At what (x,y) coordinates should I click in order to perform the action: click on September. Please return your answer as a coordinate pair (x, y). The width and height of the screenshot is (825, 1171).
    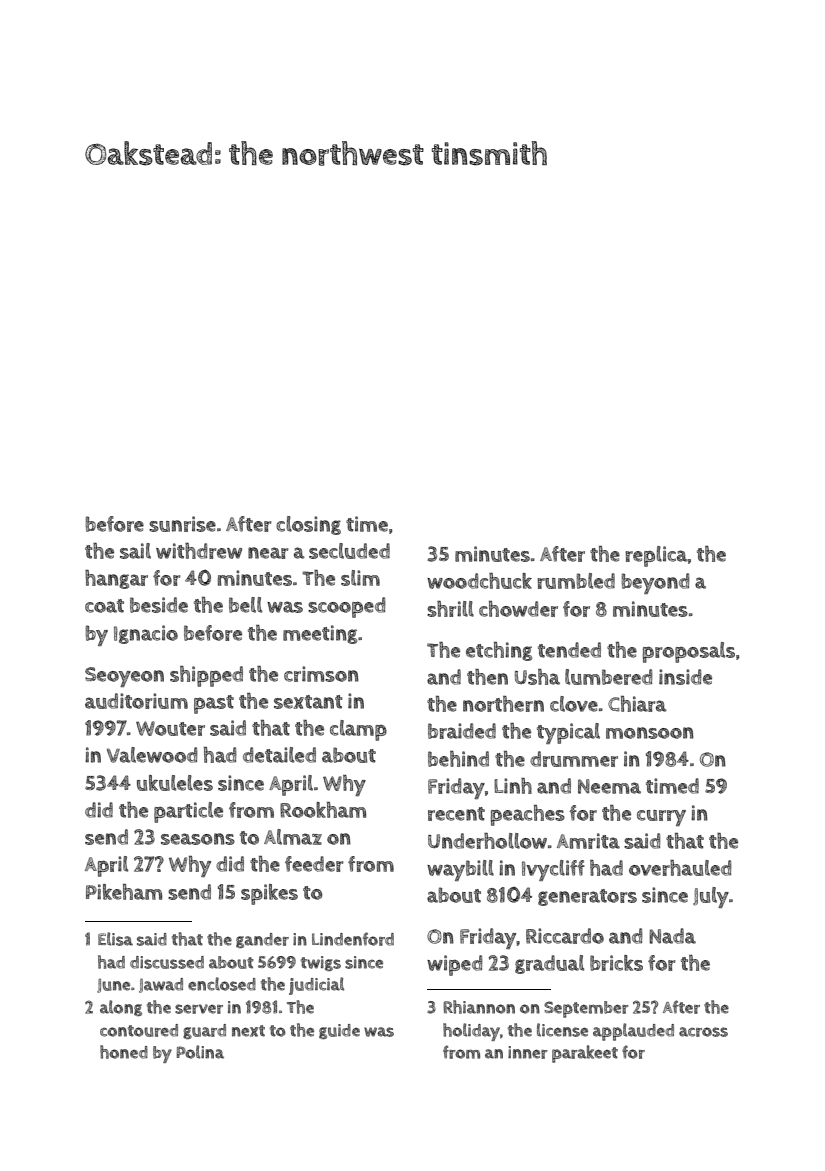
    Looking at the image, I should click on (586, 1009).
